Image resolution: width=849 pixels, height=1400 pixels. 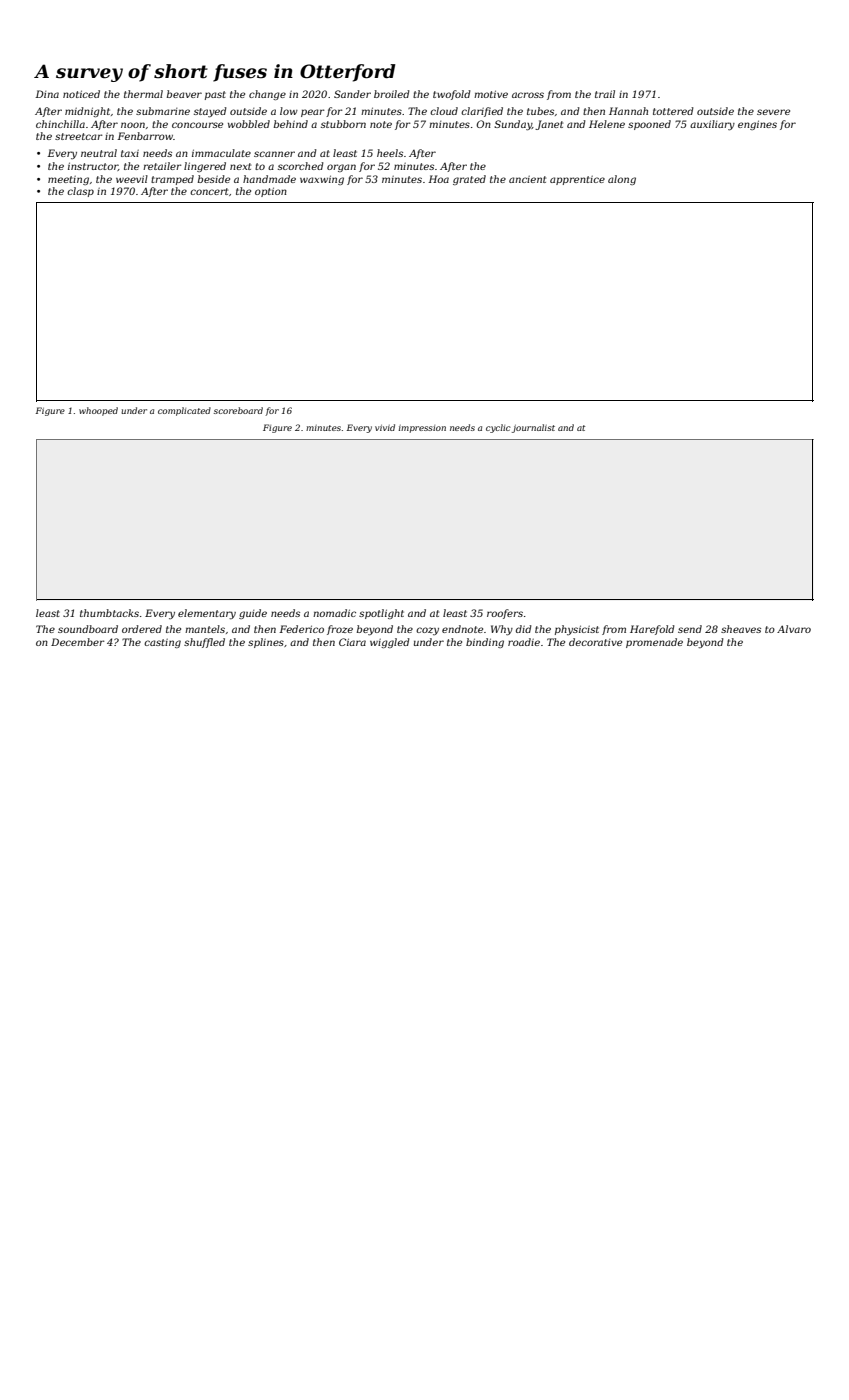 What do you see at coordinates (209, 191) in the screenshot?
I see `concert` at bounding box center [209, 191].
